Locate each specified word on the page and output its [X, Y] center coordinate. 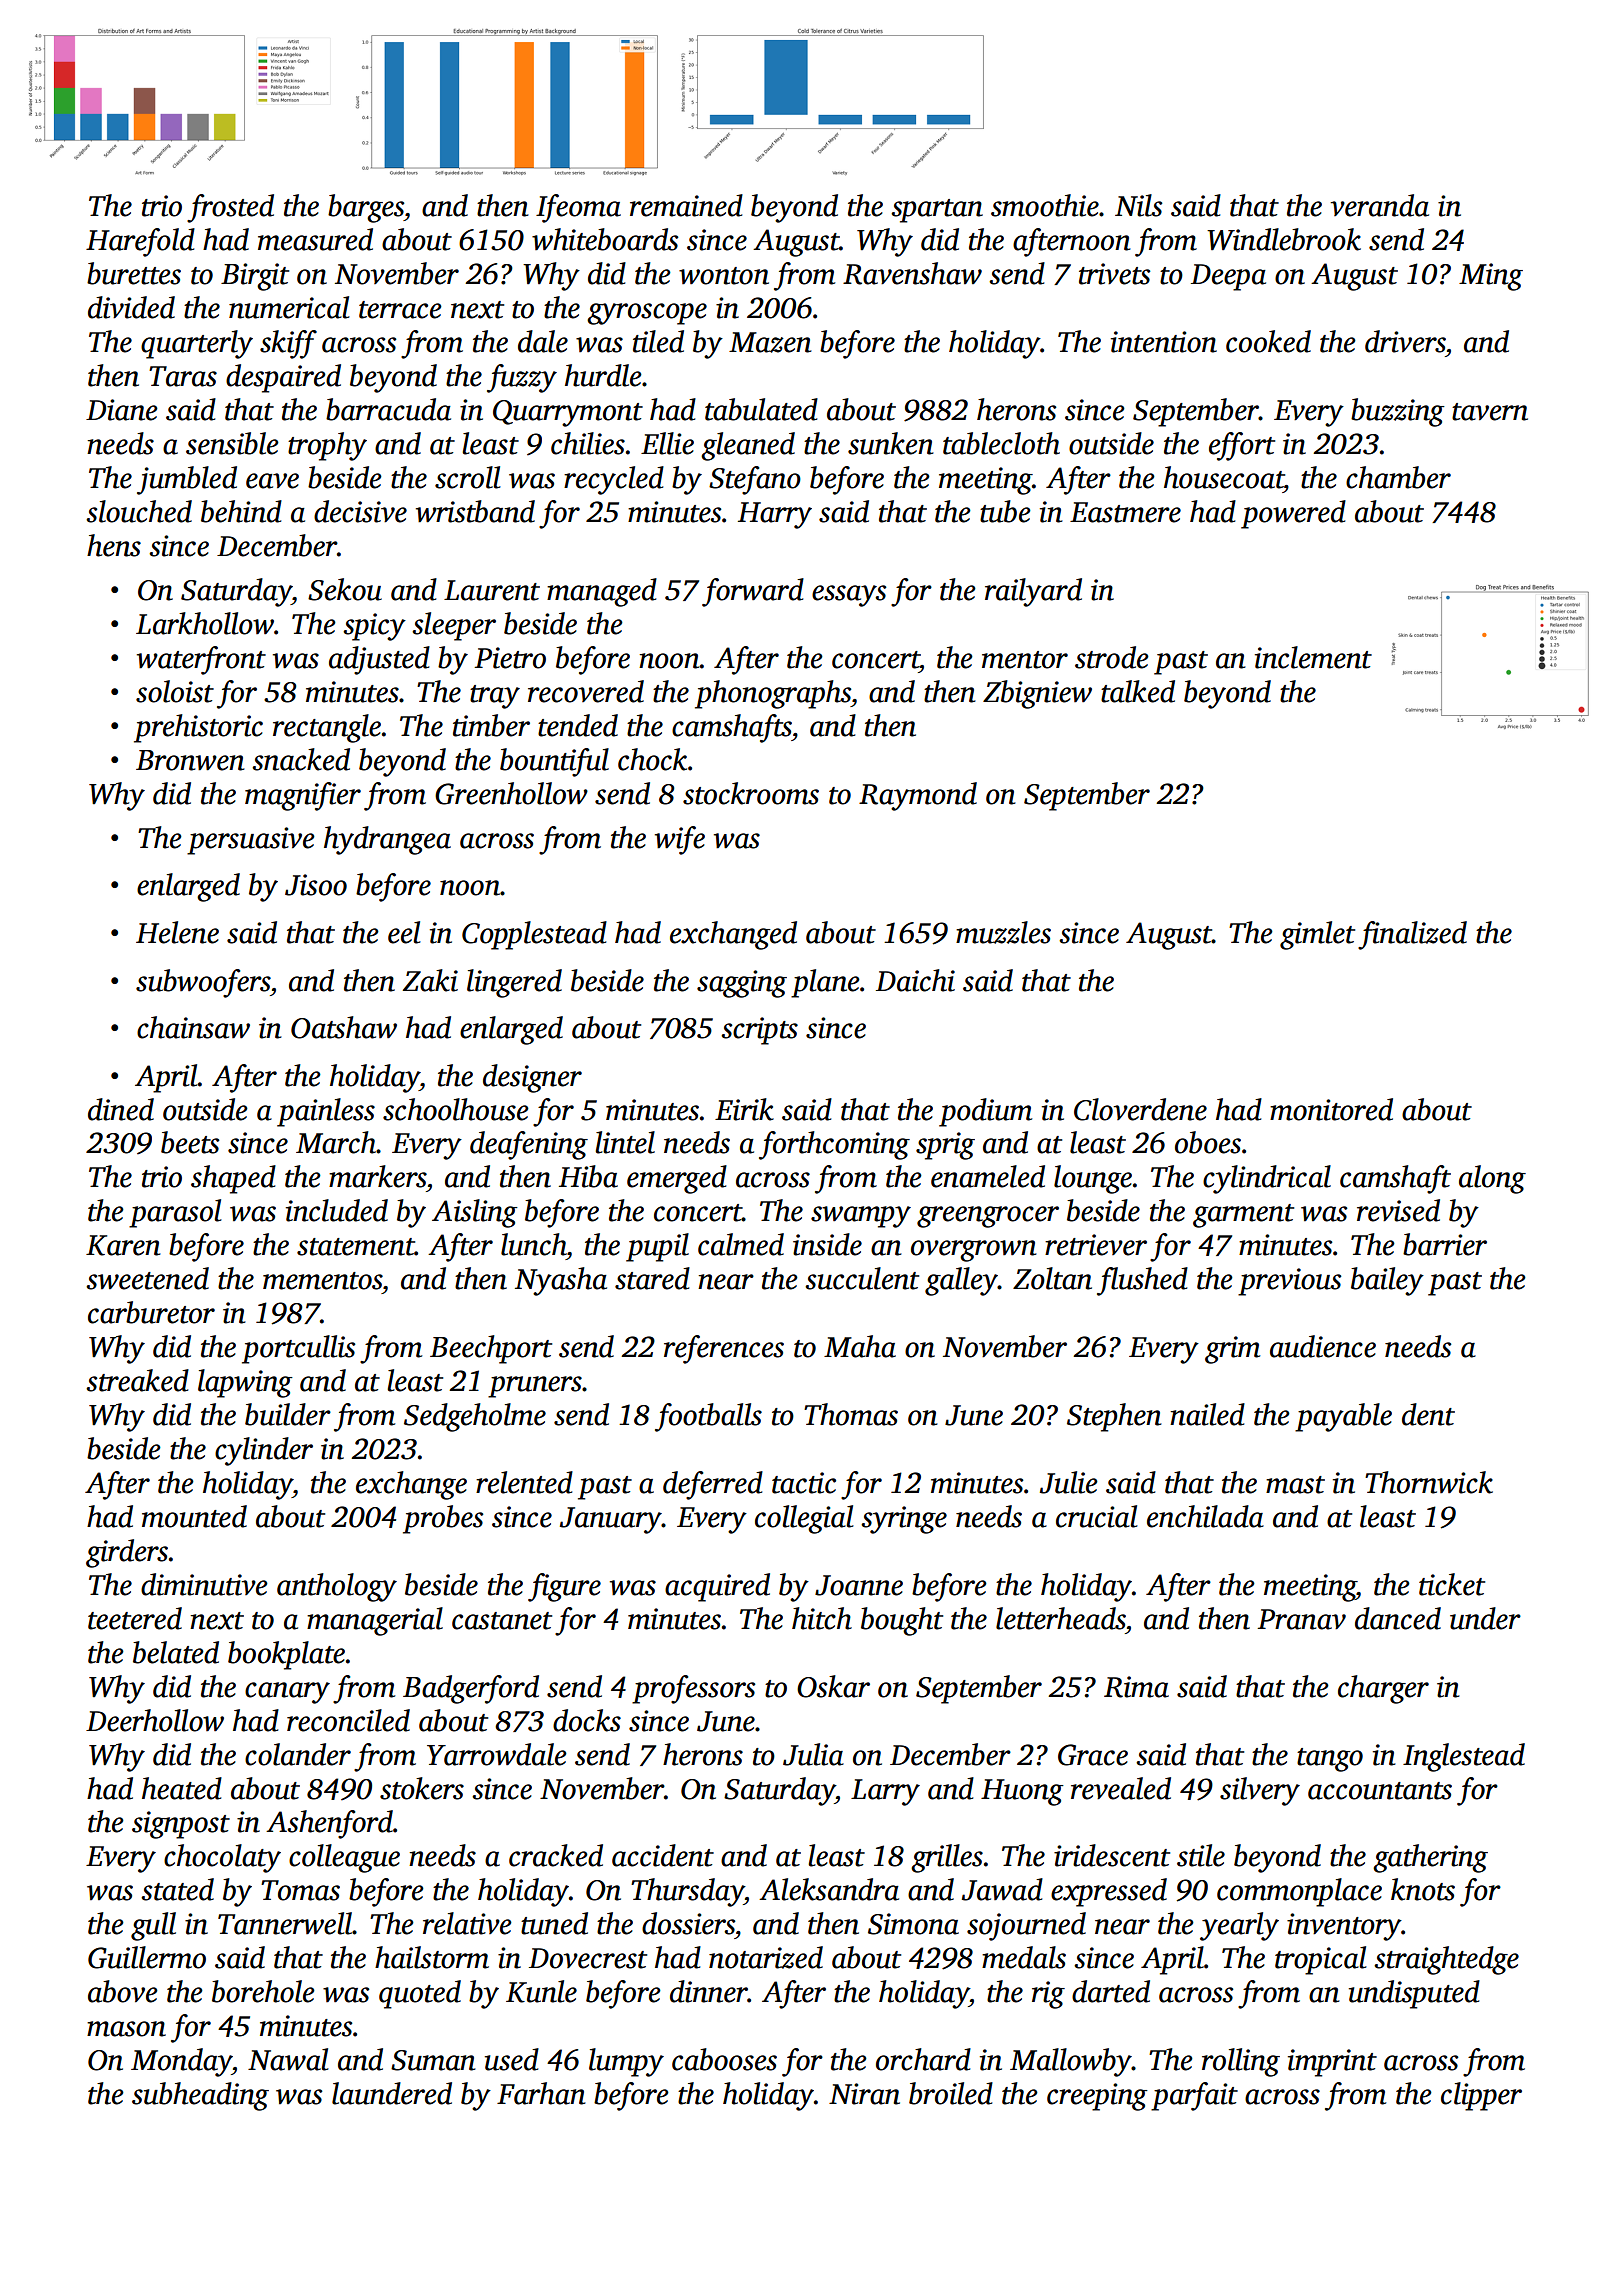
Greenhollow [511, 793]
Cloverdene [1140, 1109]
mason [126, 2029]
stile [1201, 1855]
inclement [1313, 657]
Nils [1138, 205]
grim [1232, 1350]
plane [825, 983]
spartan [937, 211]
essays [849, 596]
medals [1024, 1957]
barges [366, 208]
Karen [123, 1245]
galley [961, 1281]
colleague [344, 1858]
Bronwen [190, 760]
